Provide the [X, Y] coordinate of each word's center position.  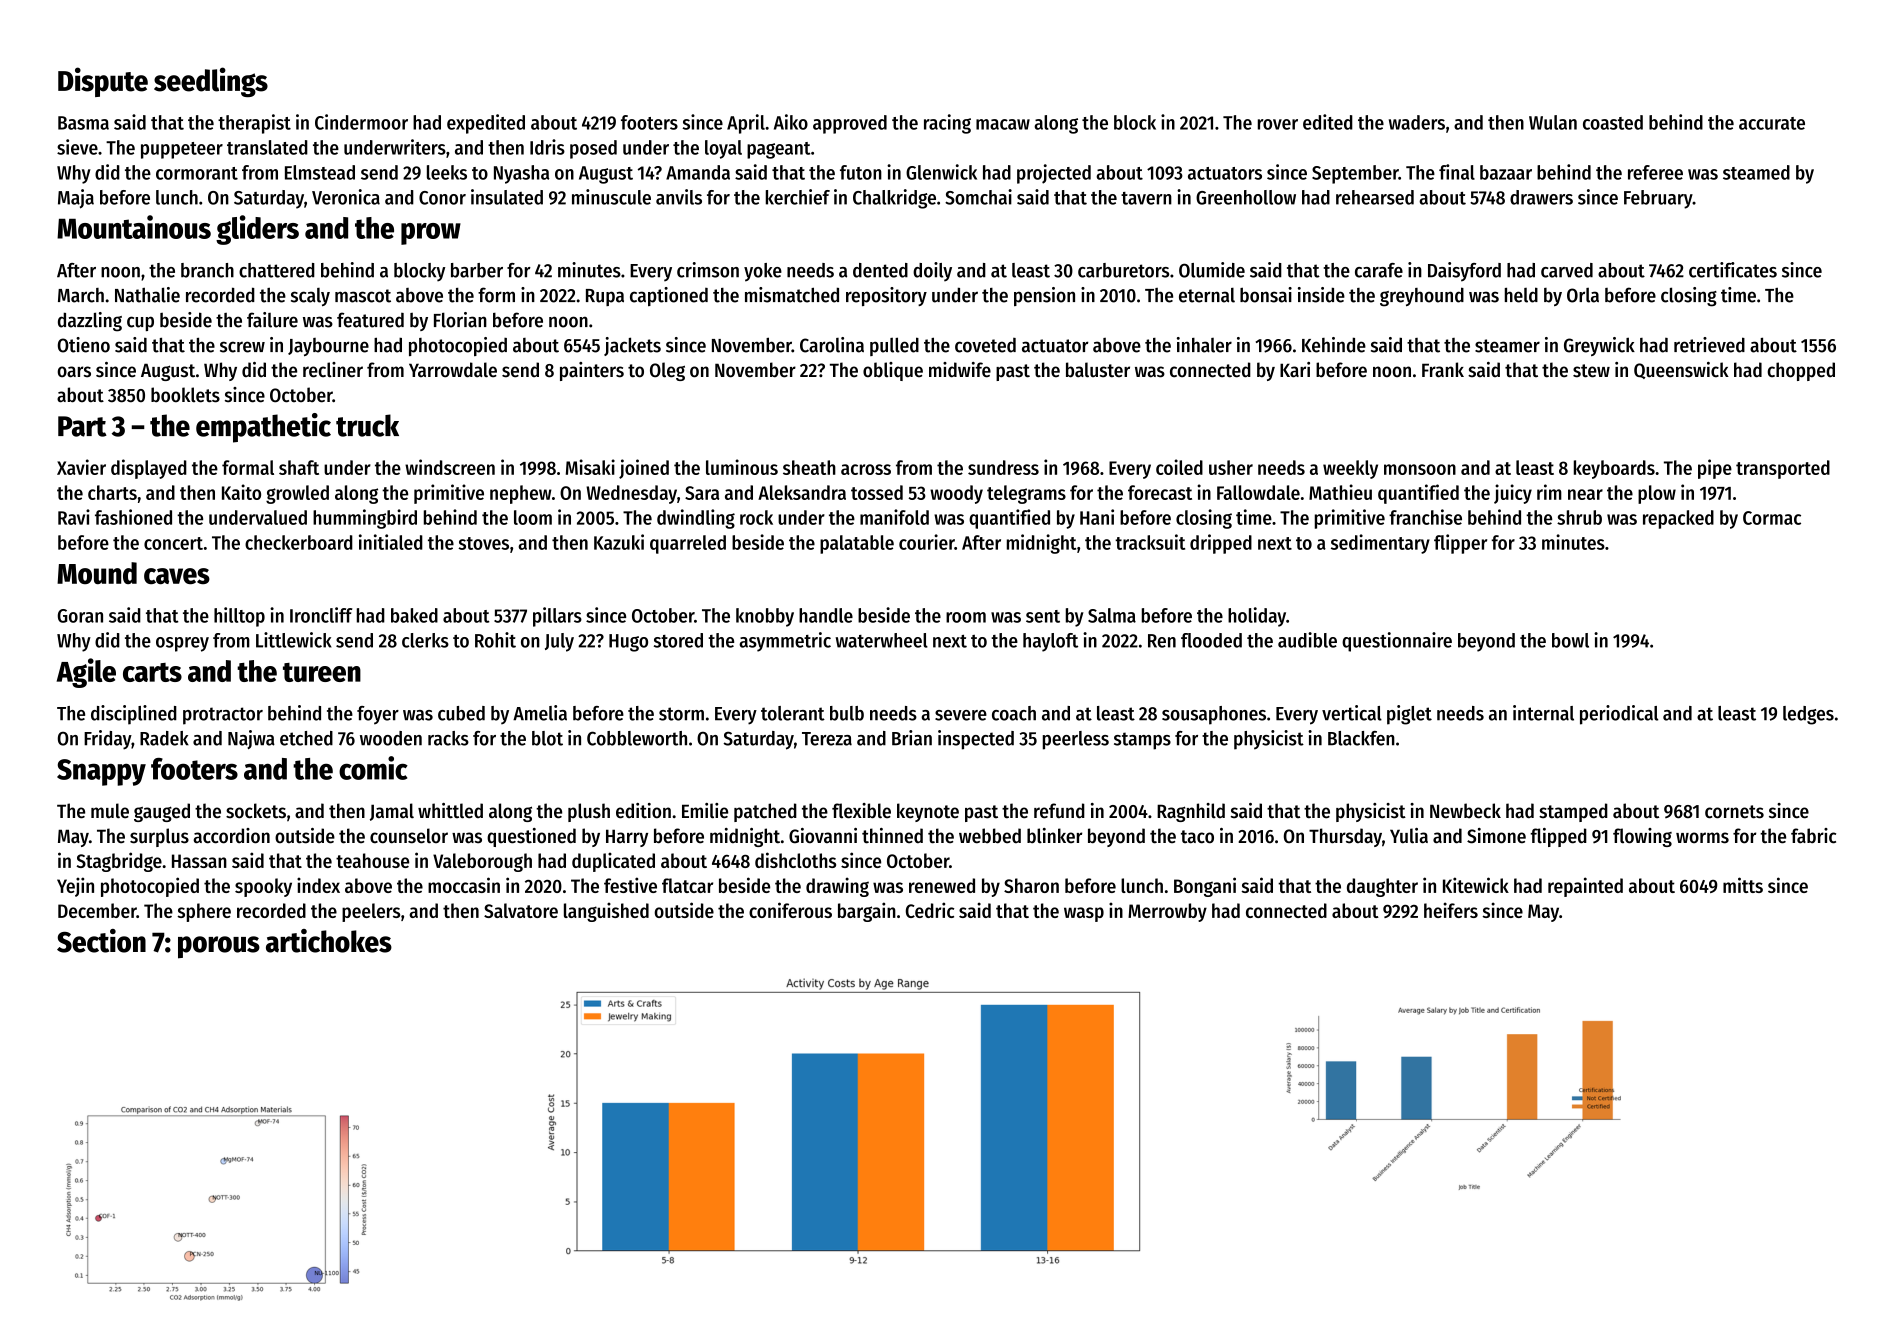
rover [1278, 124]
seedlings [211, 82]
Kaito [241, 492]
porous [219, 947]
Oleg [667, 371]
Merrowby [1167, 912]
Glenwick [941, 172]
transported [1783, 469]
